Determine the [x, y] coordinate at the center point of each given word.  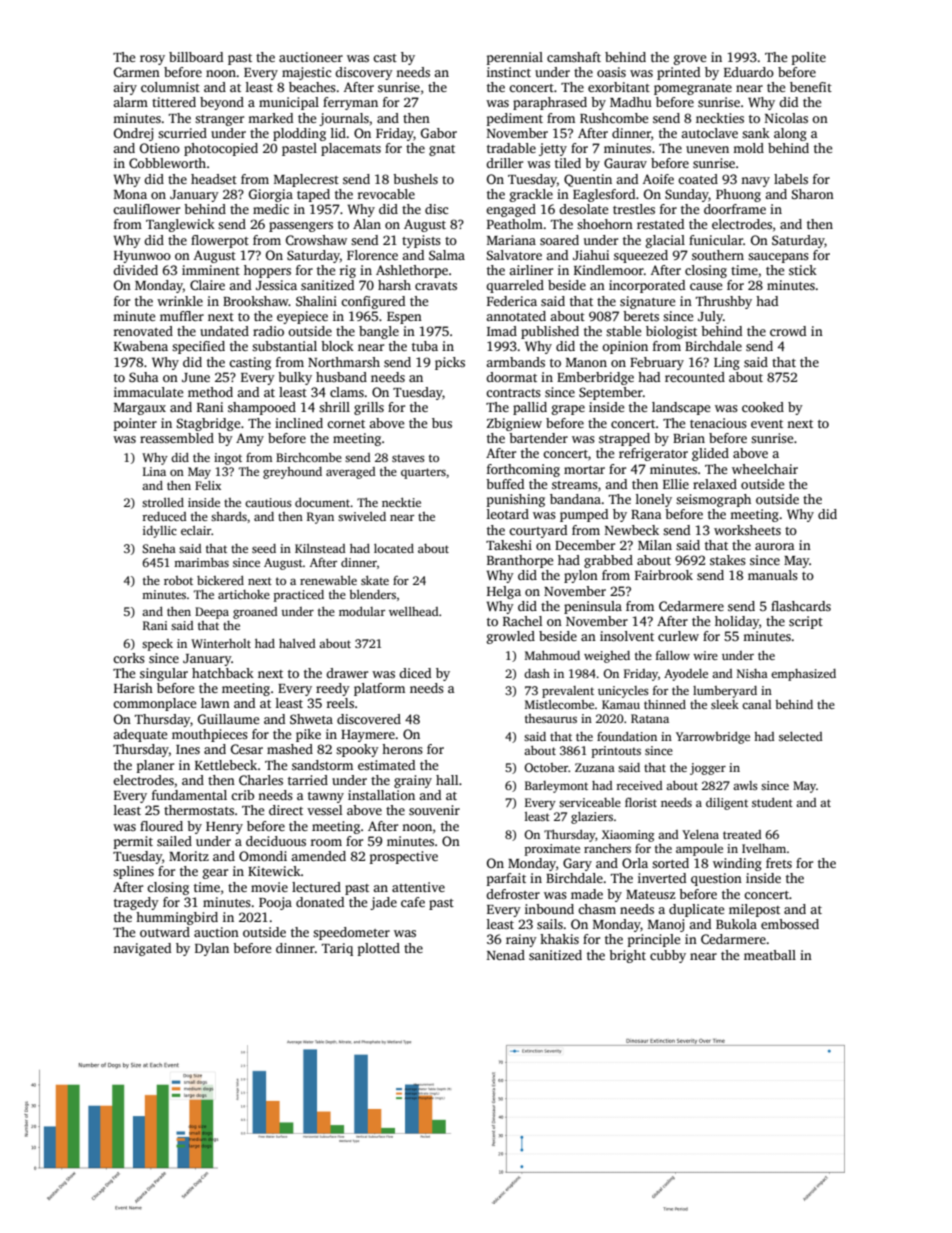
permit [133, 842]
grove [690, 60]
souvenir [434, 810]
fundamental [189, 795]
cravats [436, 286]
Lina [154, 471]
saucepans [778, 258]
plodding [299, 134]
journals [344, 119]
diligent [727, 804]
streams [575, 485]
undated [224, 331]
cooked [763, 407]
